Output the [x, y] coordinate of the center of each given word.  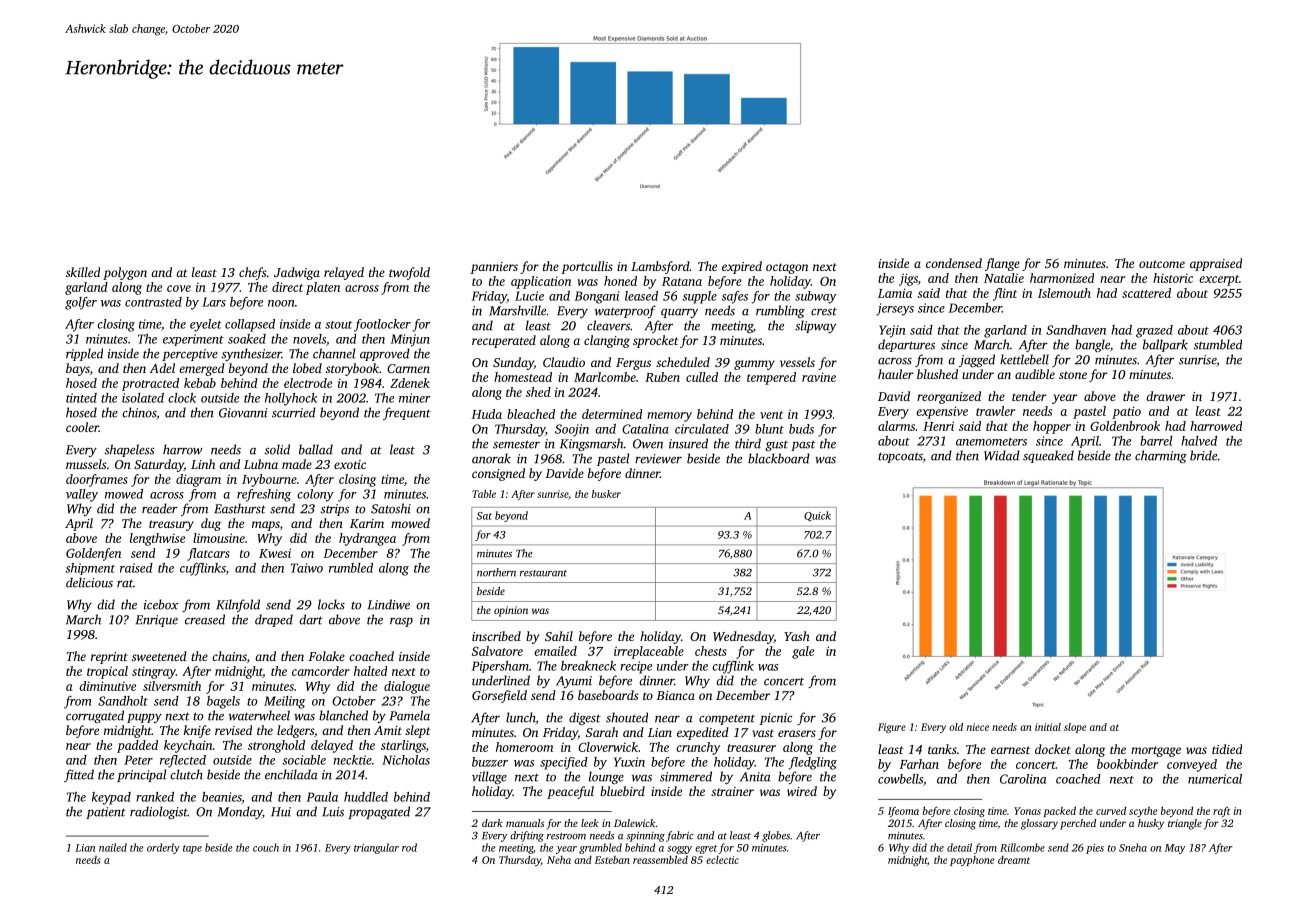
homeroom [524, 747]
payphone [972, 861]
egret [706, 849]
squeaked [1048, 456]
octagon [787, 268]
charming [1161, 456]
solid [277, 449]
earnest [1010, 750]
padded [137, 746]
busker [606, 494]
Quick [817, 516]
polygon [125, 273]
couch [266, 847]
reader [160, 508]
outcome [1162, 264]
